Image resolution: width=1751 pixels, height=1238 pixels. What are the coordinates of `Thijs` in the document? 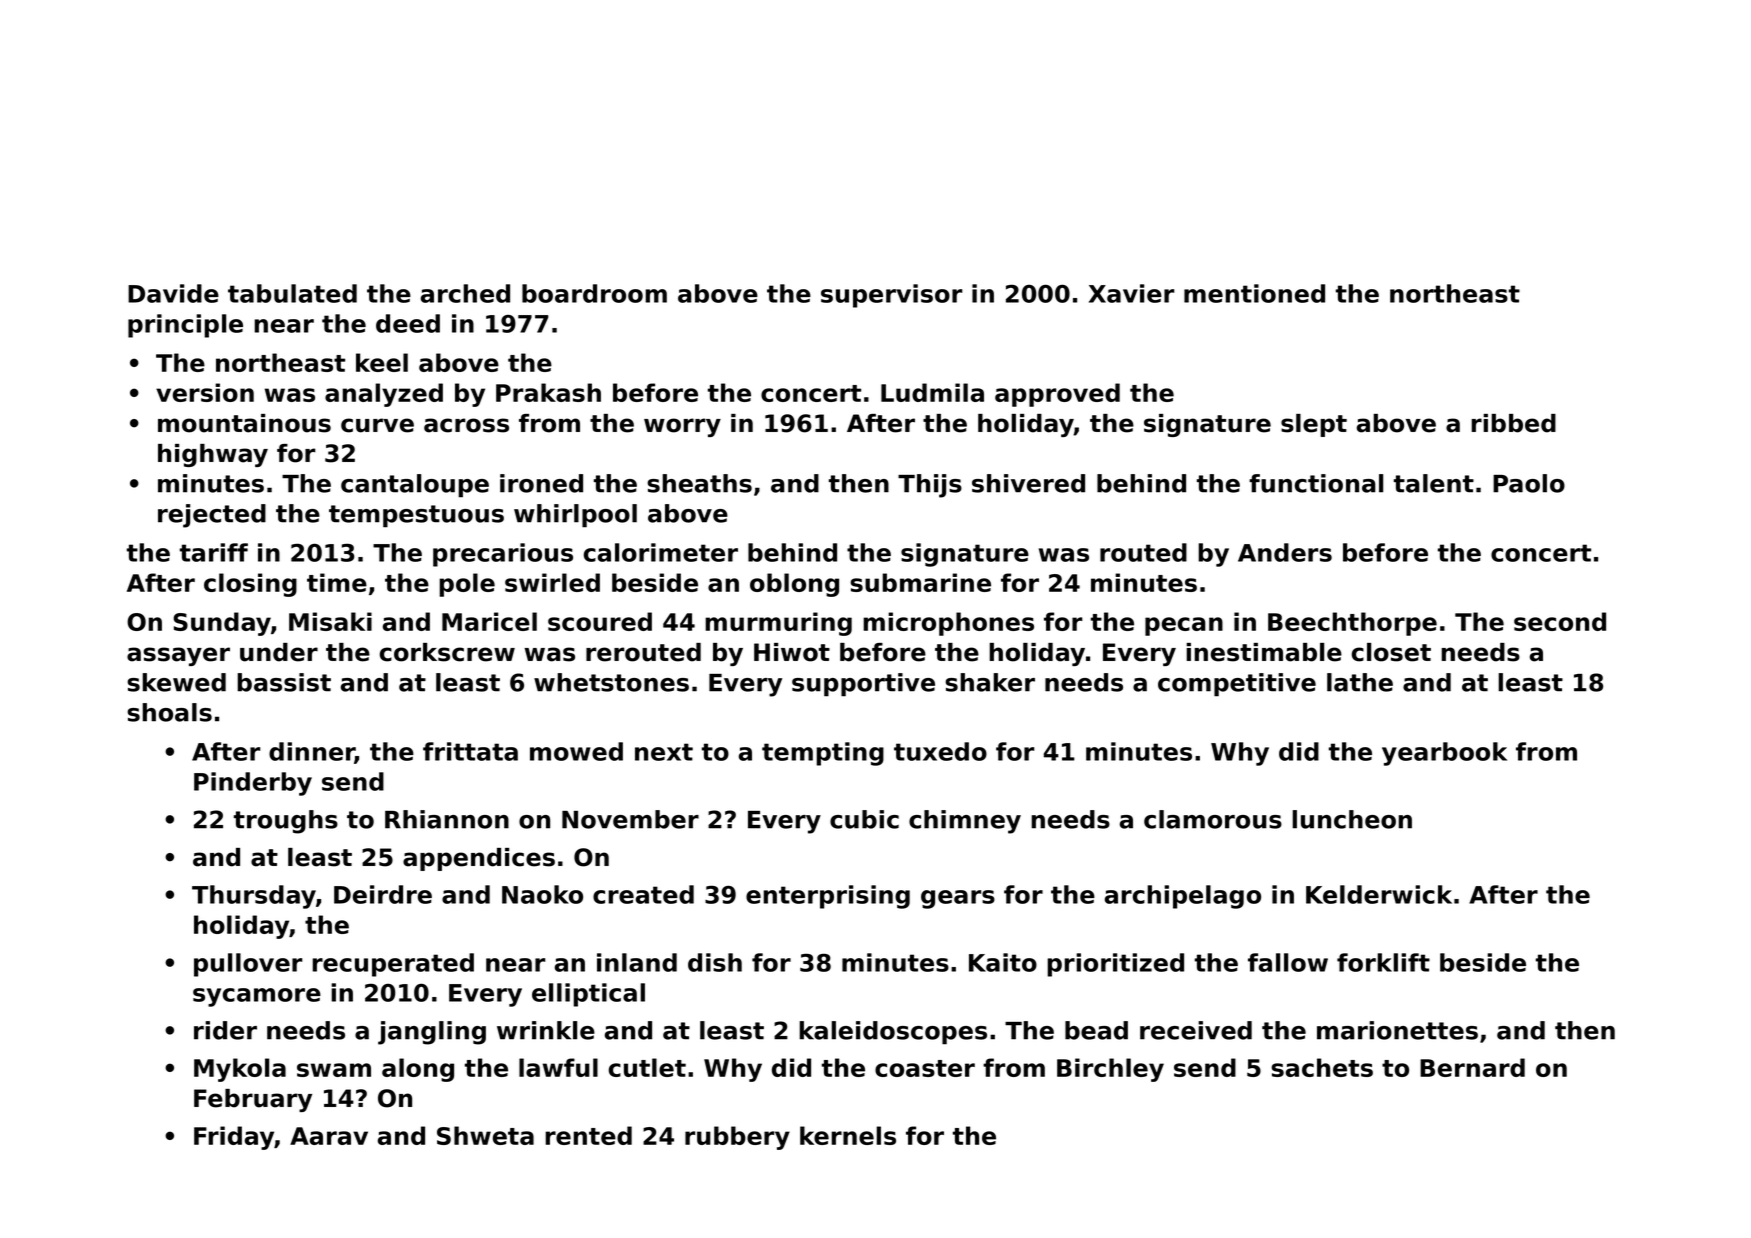 It's located at (930, 486).
